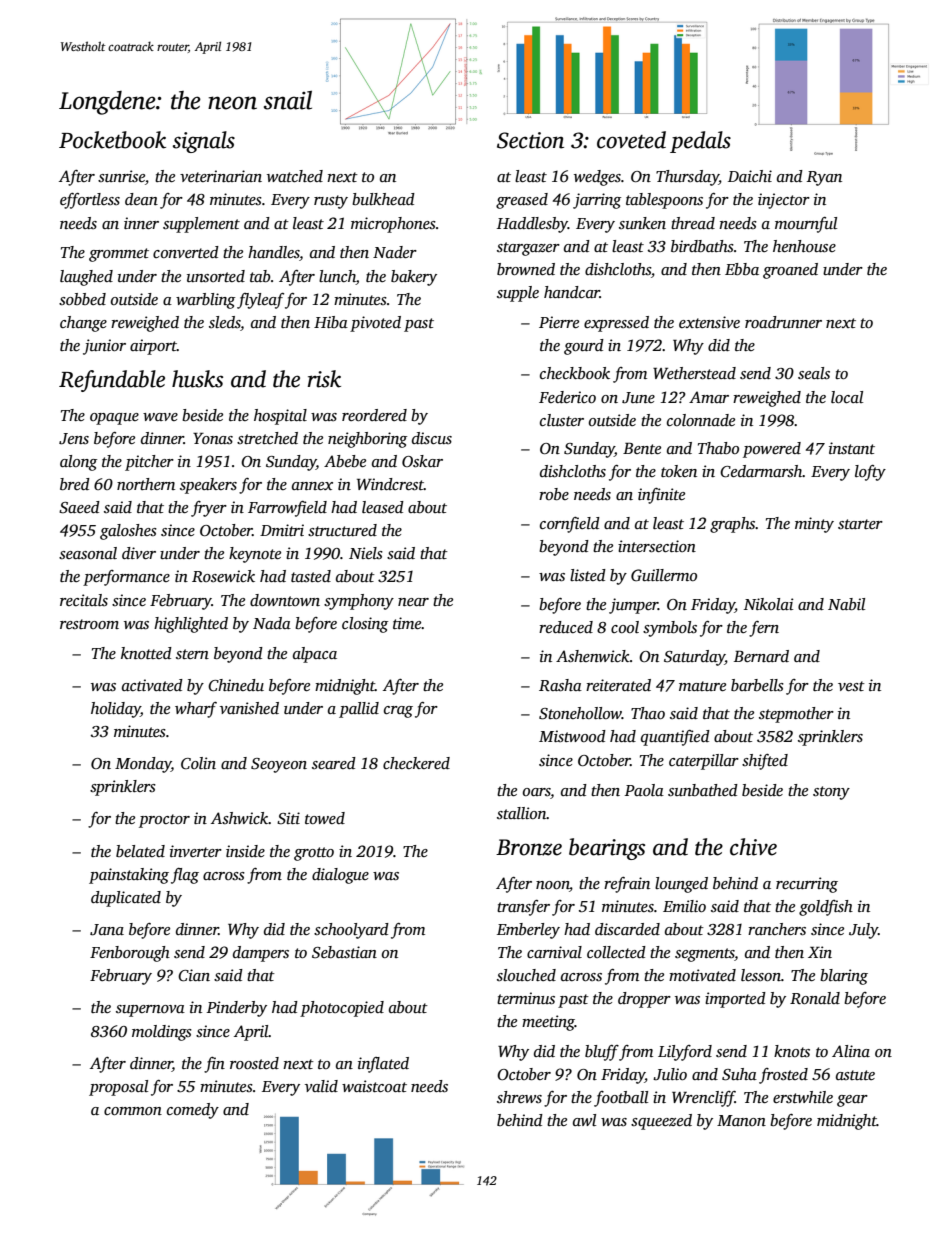 This screenshot has height=1233, width=952. What do you see at coordinates (847, 397) in the screenshot?
I see `local` at bounding box center [847, 397].
